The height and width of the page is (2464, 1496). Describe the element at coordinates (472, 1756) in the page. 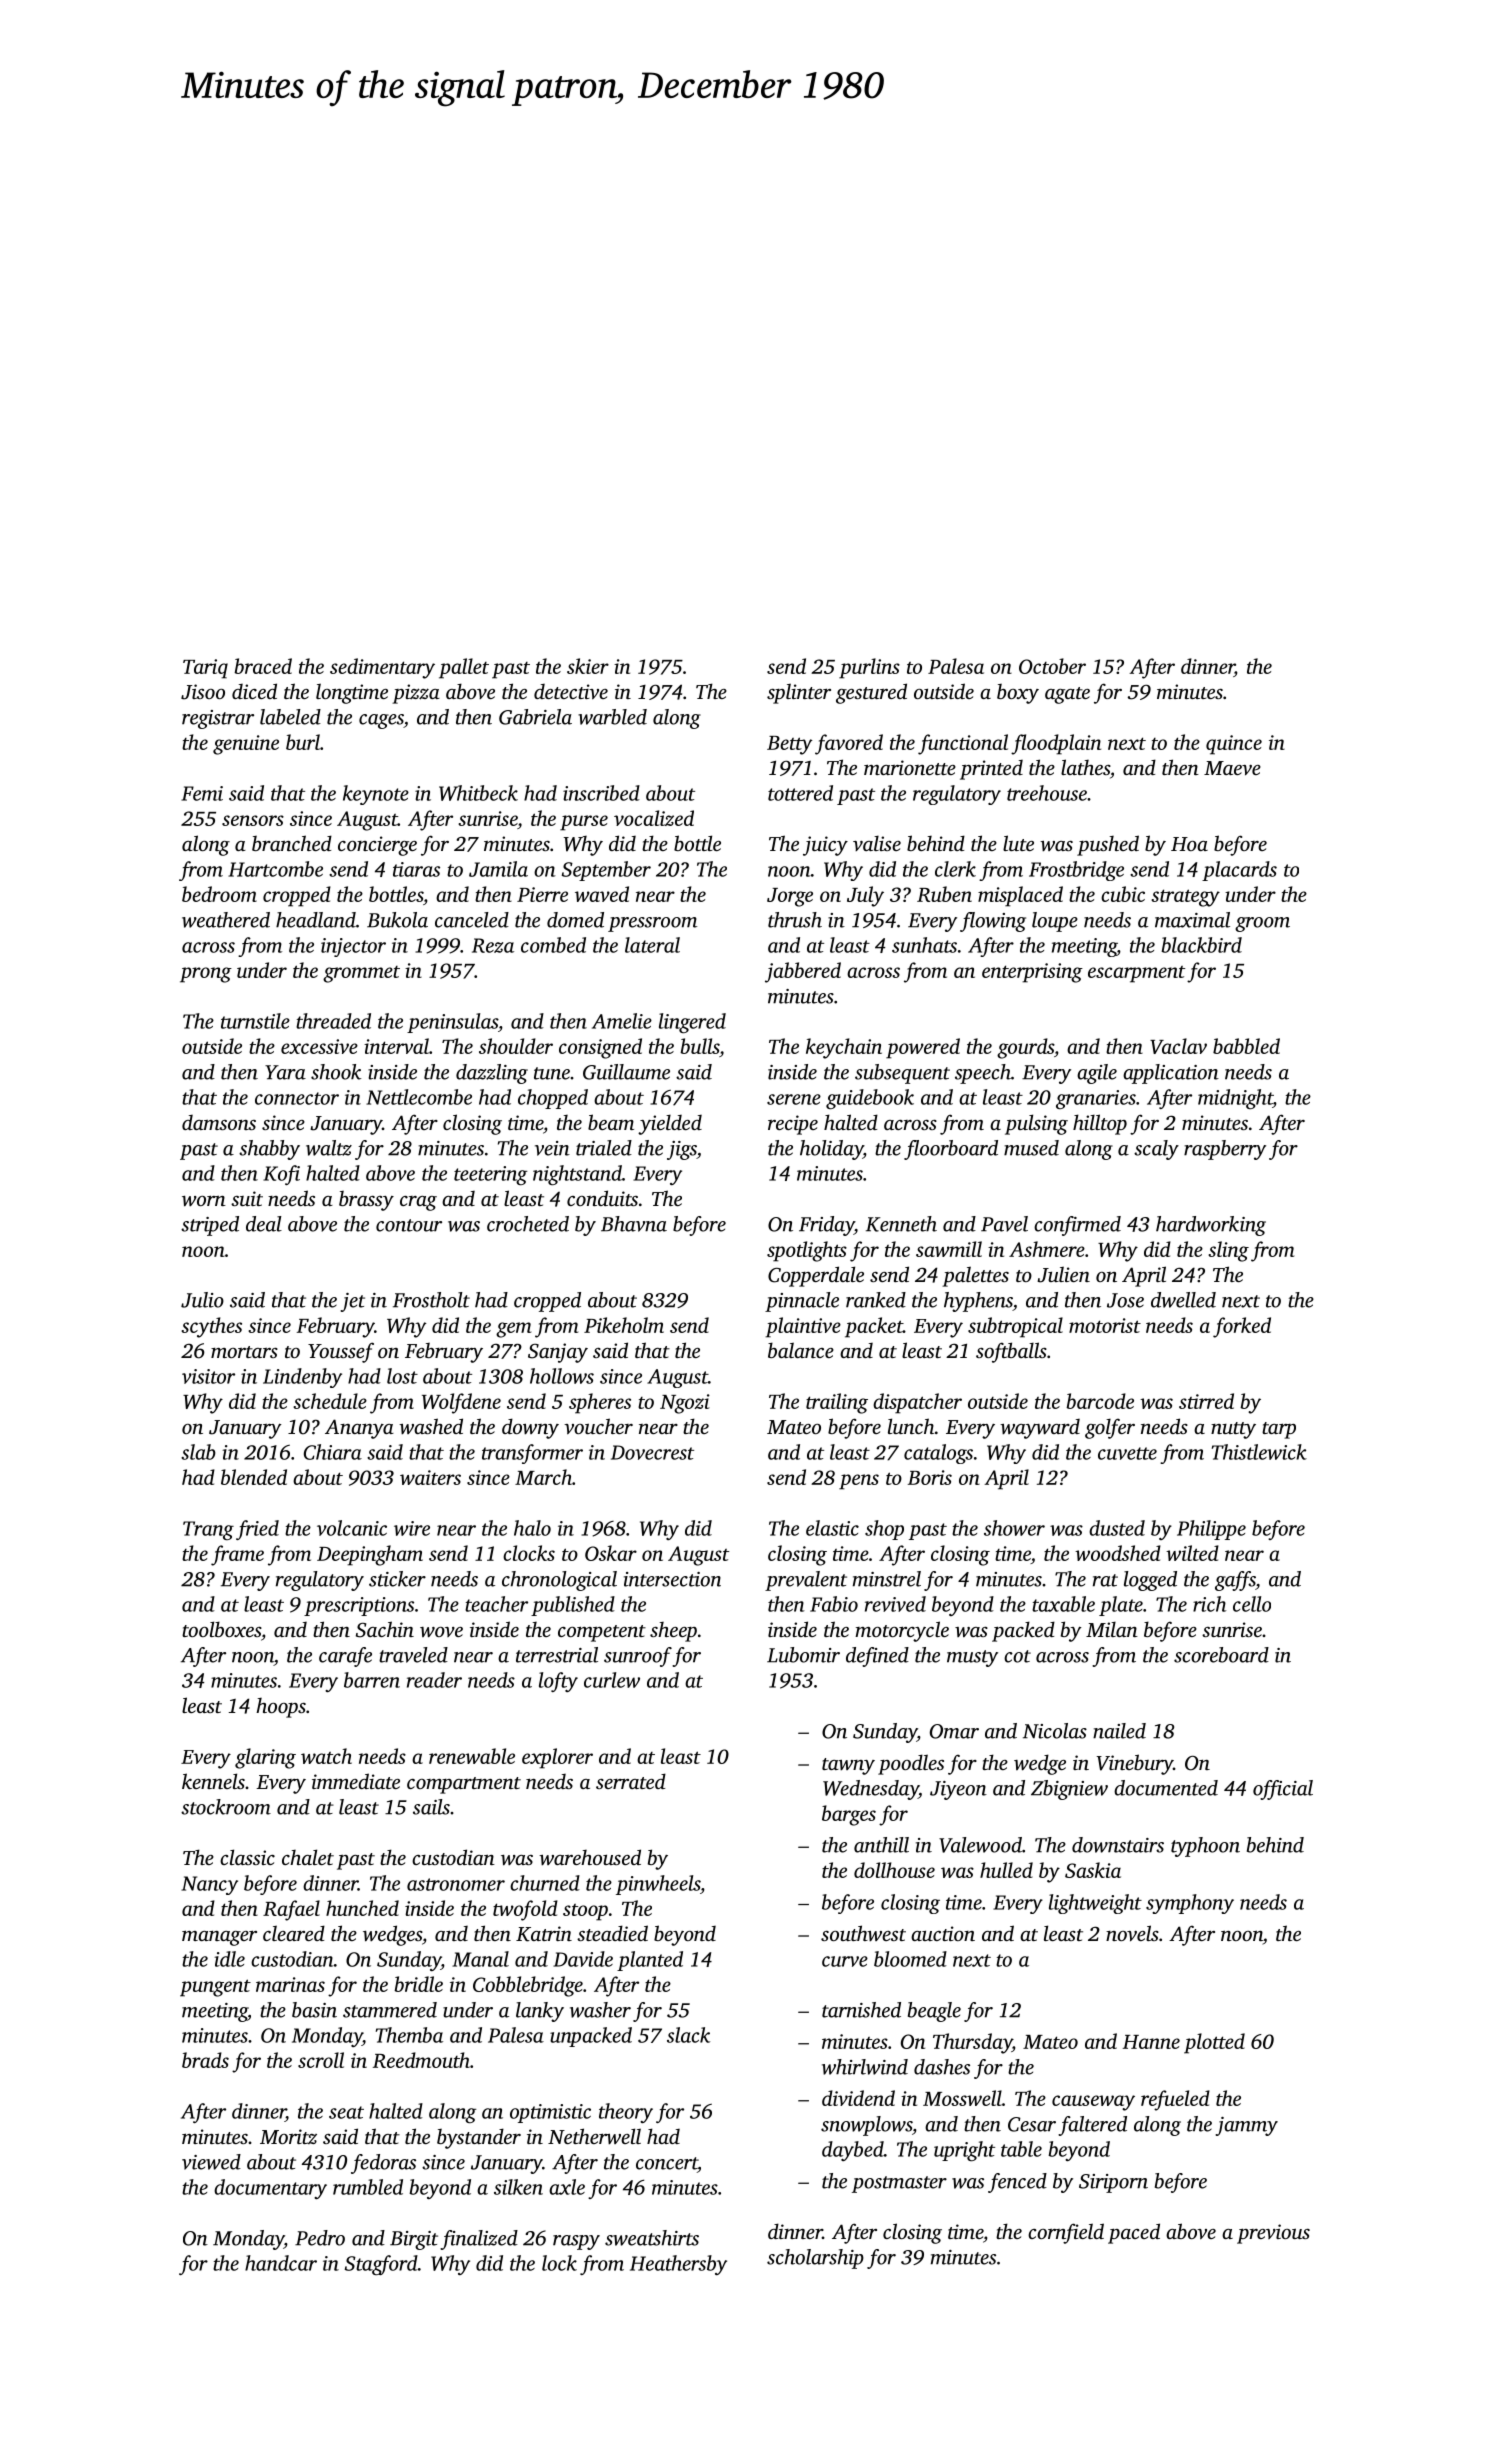

I see `renewable` at that location.
